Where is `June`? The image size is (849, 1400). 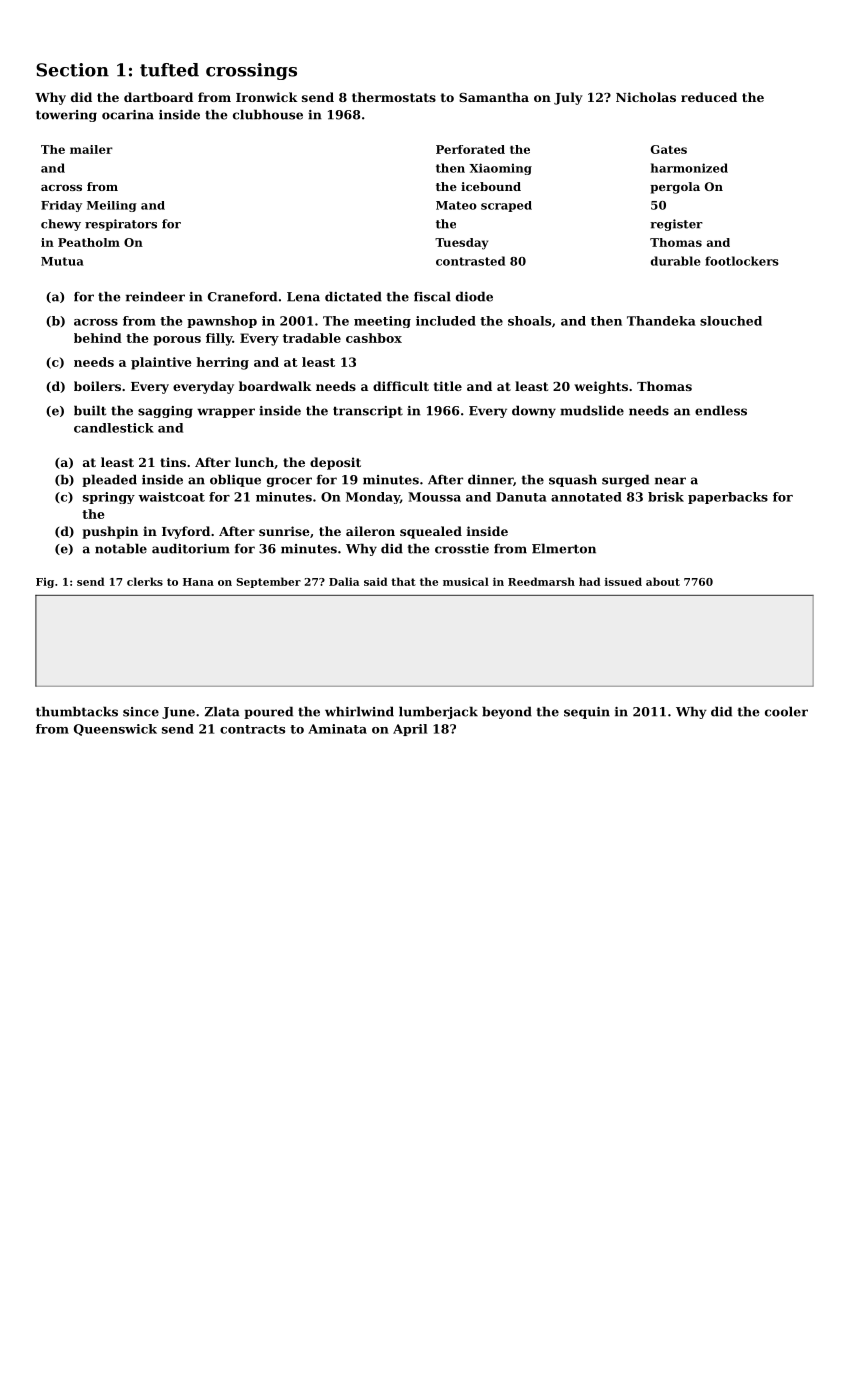
June is located at coordinates (178, 713).
